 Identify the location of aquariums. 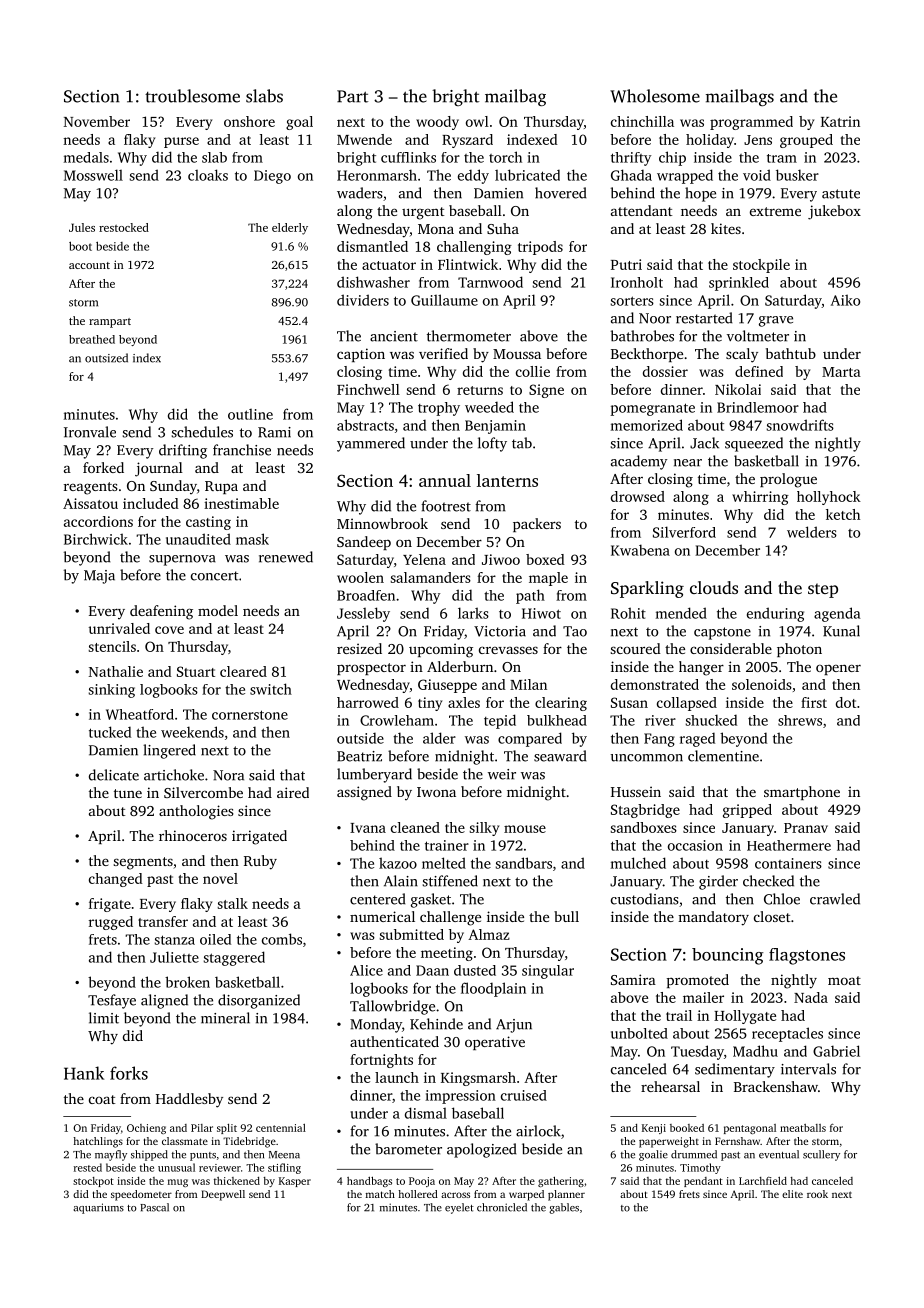
(98, 1208).
